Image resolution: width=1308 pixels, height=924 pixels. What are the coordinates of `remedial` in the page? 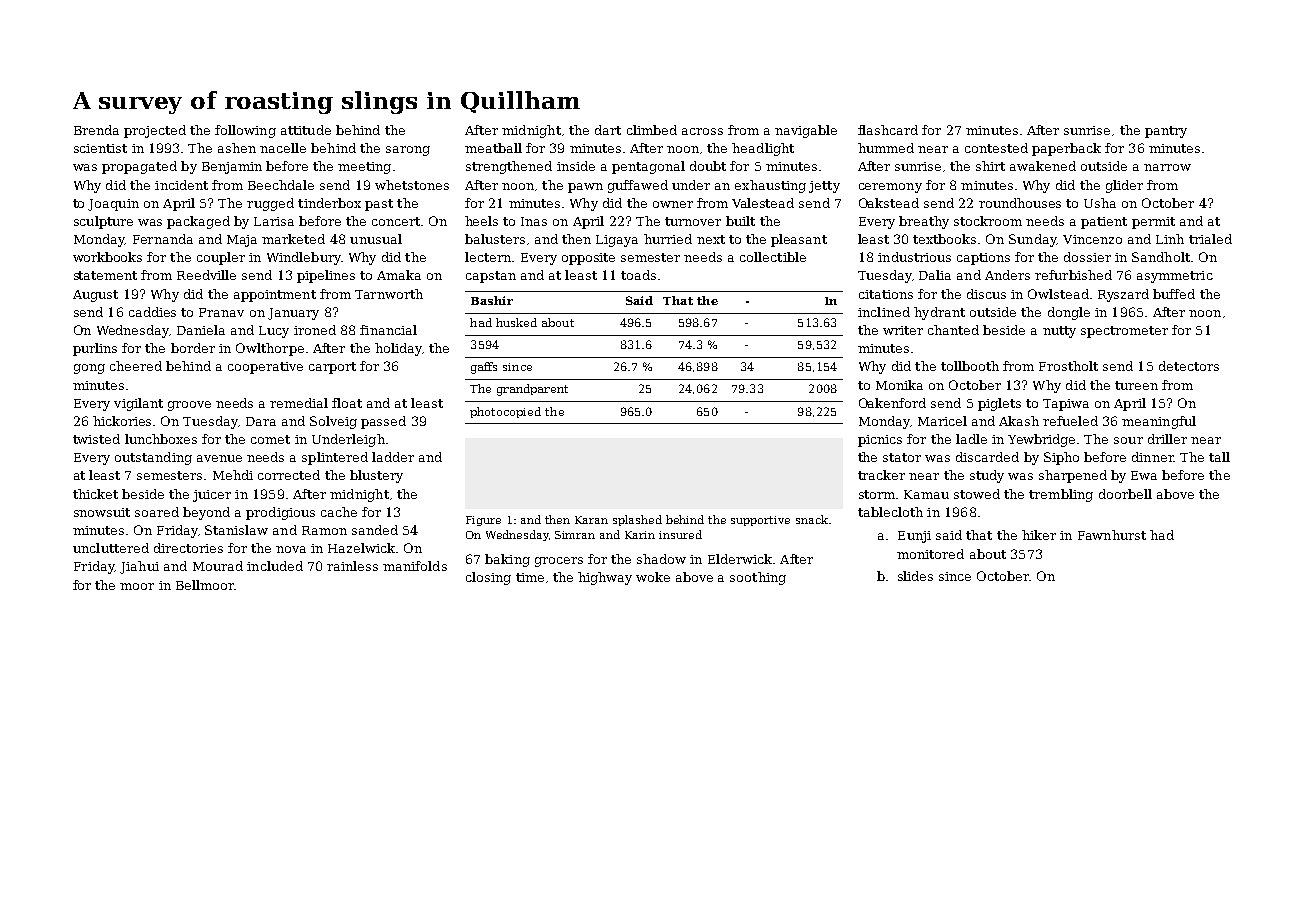 It's located at (299, 403).
